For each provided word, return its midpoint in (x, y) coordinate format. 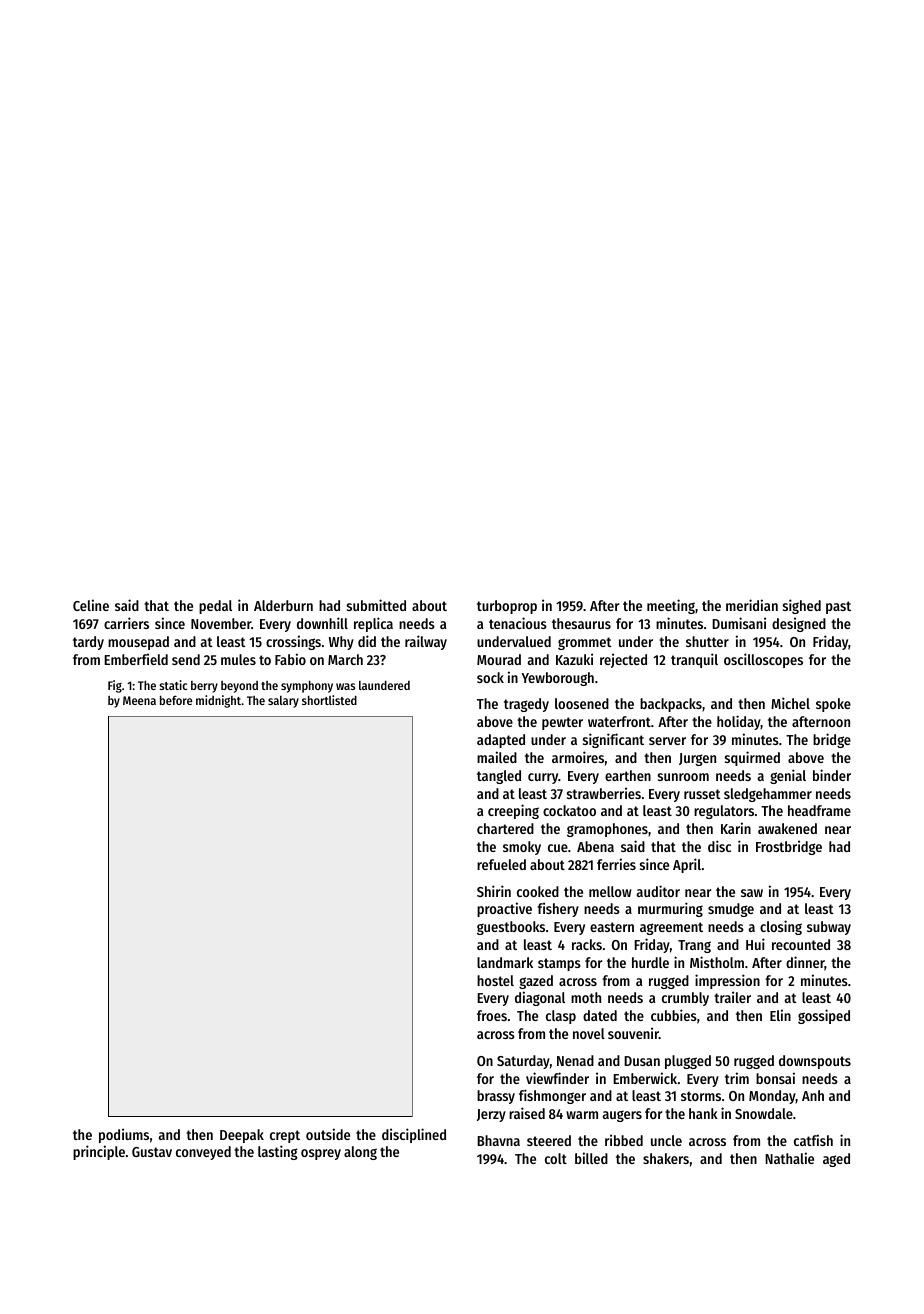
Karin (736, 828)
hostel (495, 980)
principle (99, 1152)
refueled (501, 864)
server (667, 741)
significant (613, 740)
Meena (139, 700)
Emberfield (136, 659)
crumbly (685, 999)
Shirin (494, 891)
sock (490, 677)
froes (492, 1015)
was (345, 686)
